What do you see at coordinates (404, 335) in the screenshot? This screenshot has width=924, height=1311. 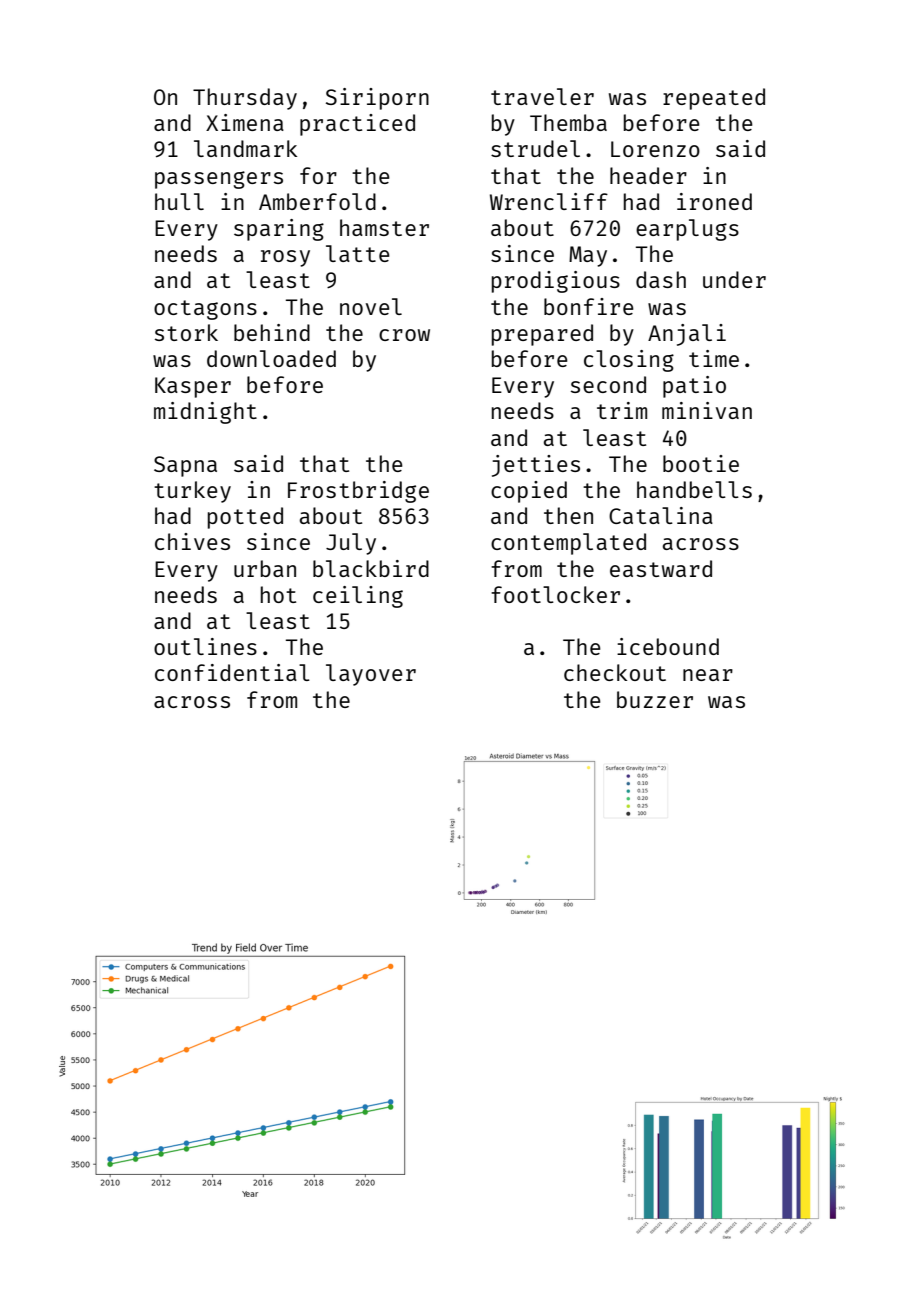 I see `crow` at bounding box center [404, 335].
